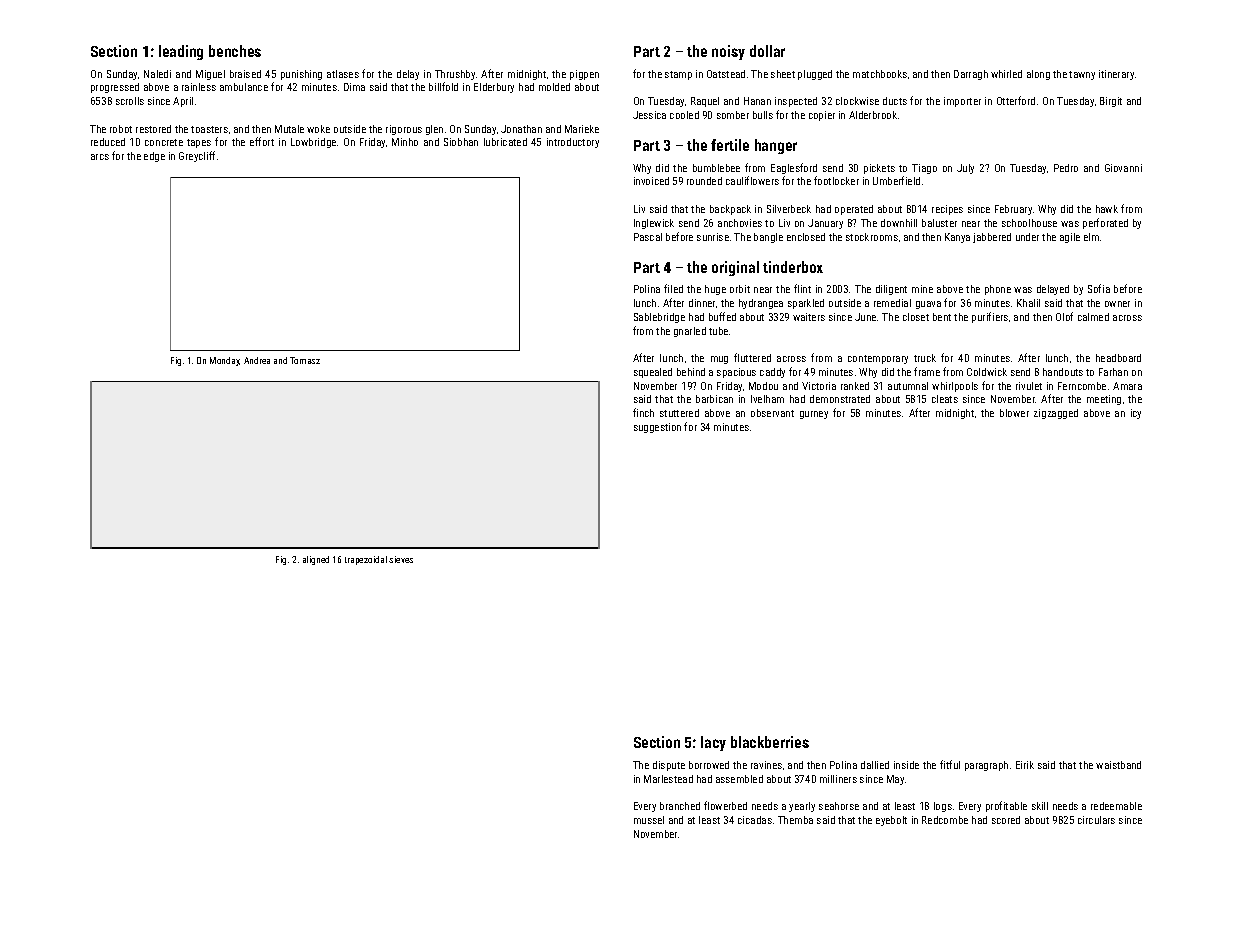  What do you see at coordinates (313, 143) in the page?
I see `Lowbridge` at bounding box center [313, 143].
